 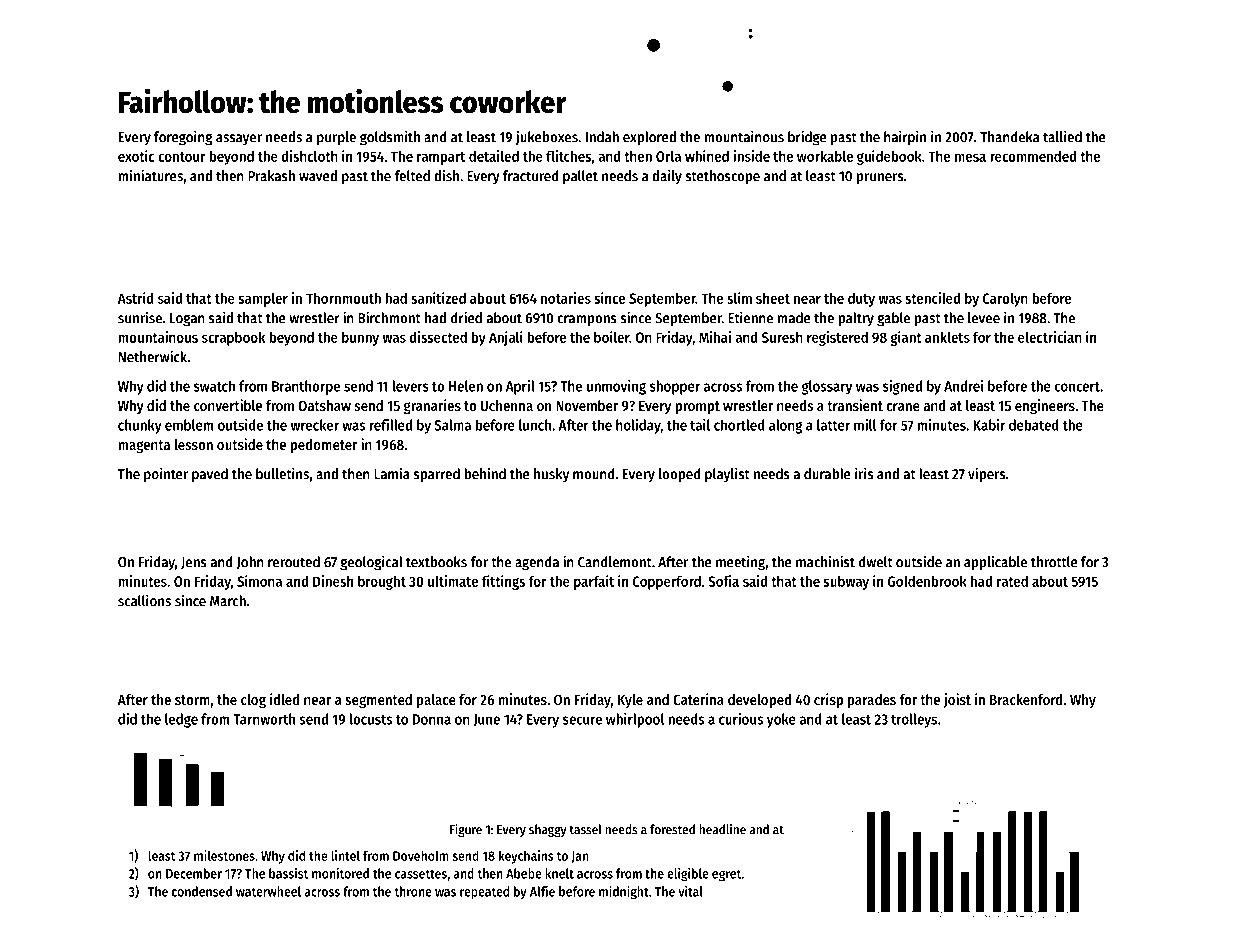 What do you see at coordinates (485, 473) in the image?
I see `behind` at bounding box center [485, 473].
